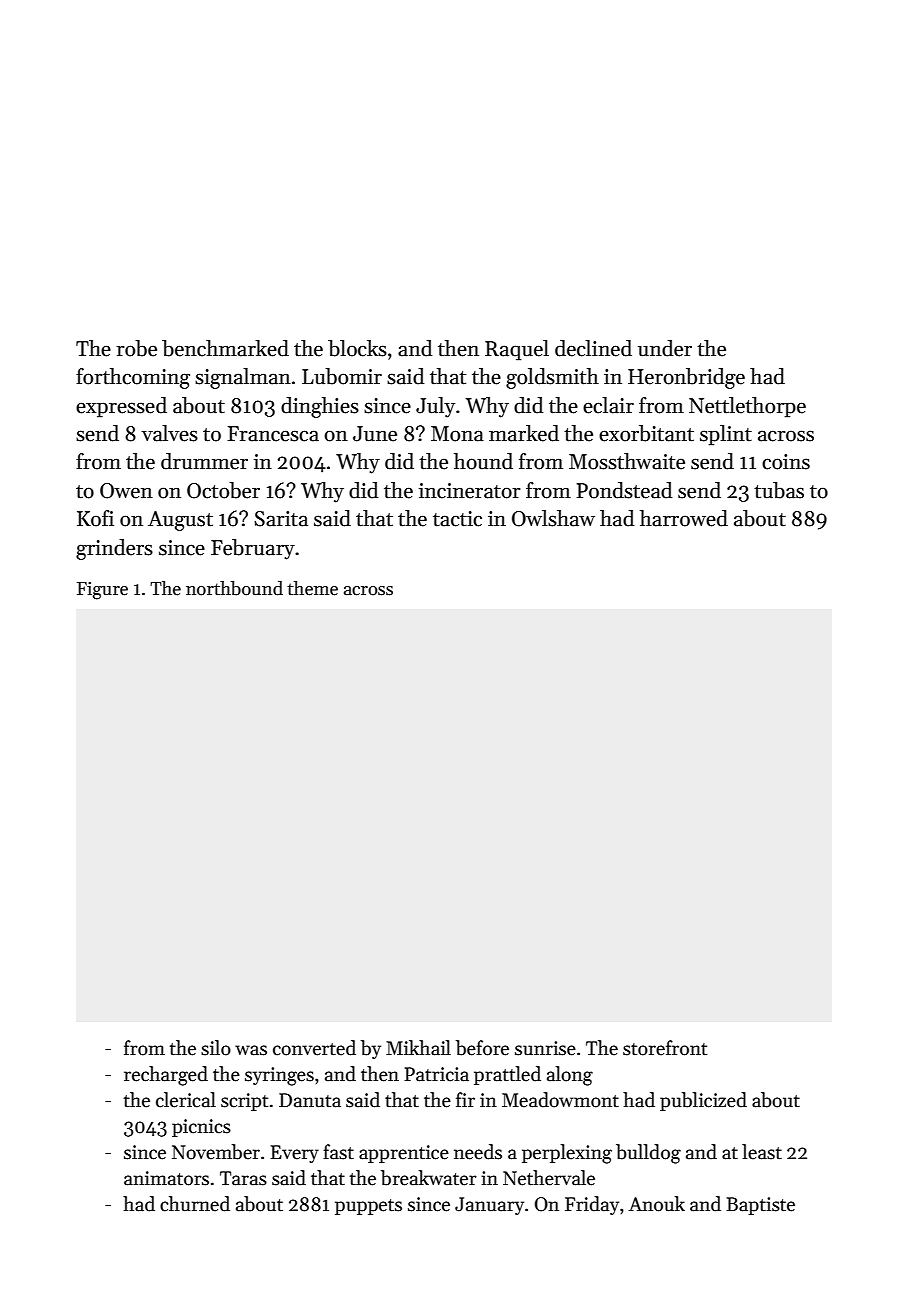 The image size is (908, 1316). What do you see at coordinates (312, 588) in the screenshot?
I see `theme` at bounding box center [312, 588].
